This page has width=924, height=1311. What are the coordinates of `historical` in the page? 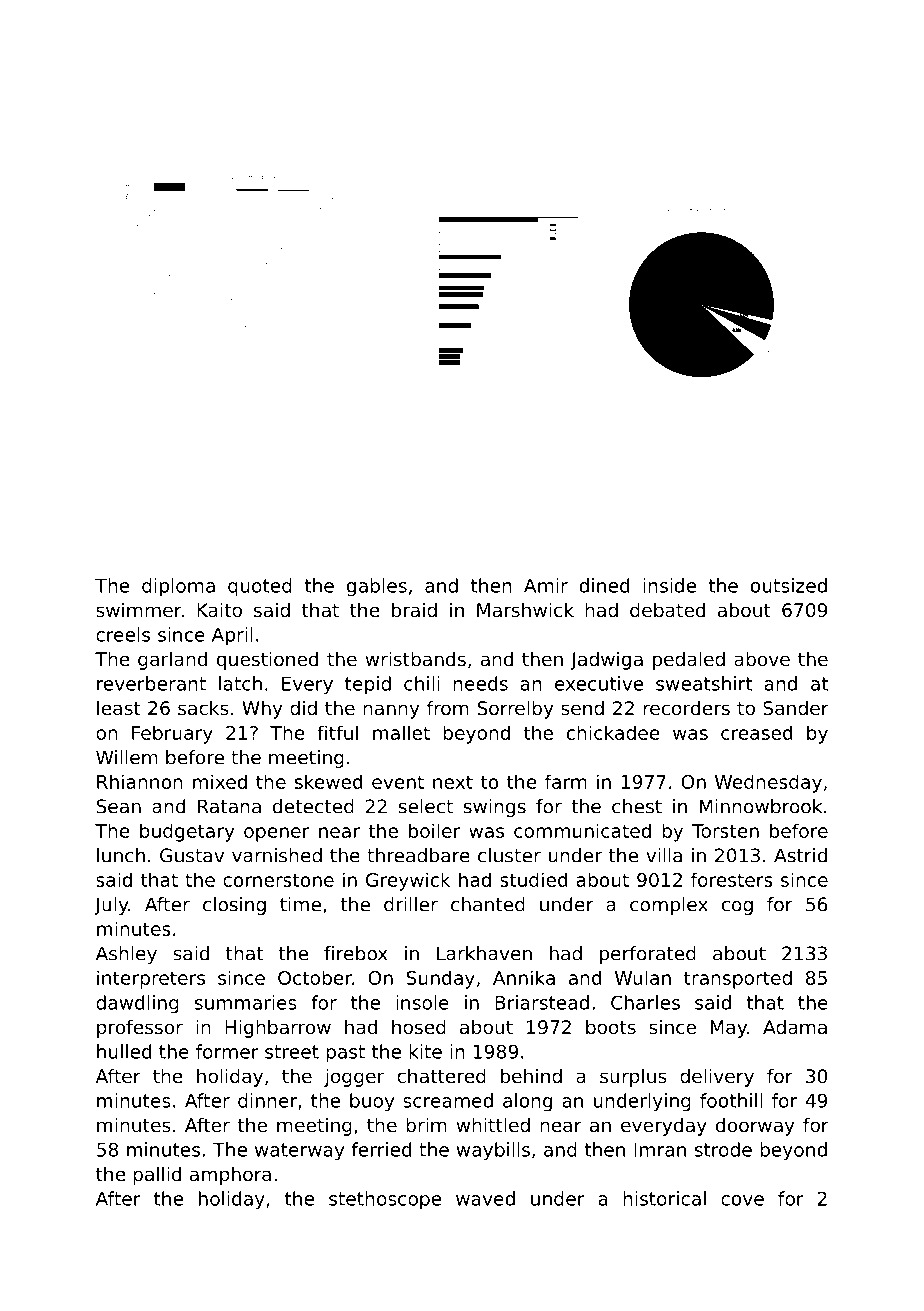 It's located at (664, 1198).
